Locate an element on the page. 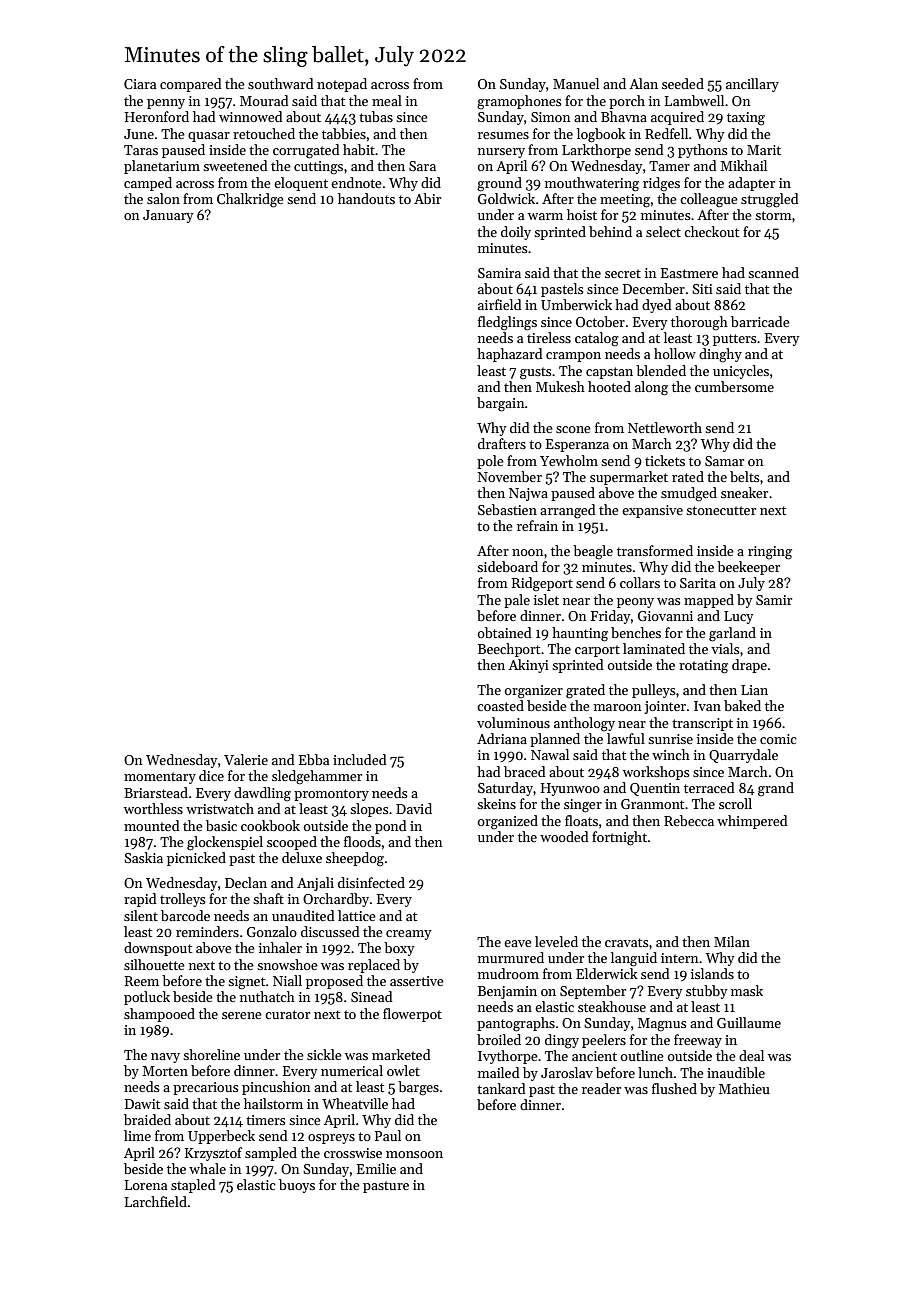 The width and height of the document is (924, 1308). Valerie is located at coordinates (246, 759).
